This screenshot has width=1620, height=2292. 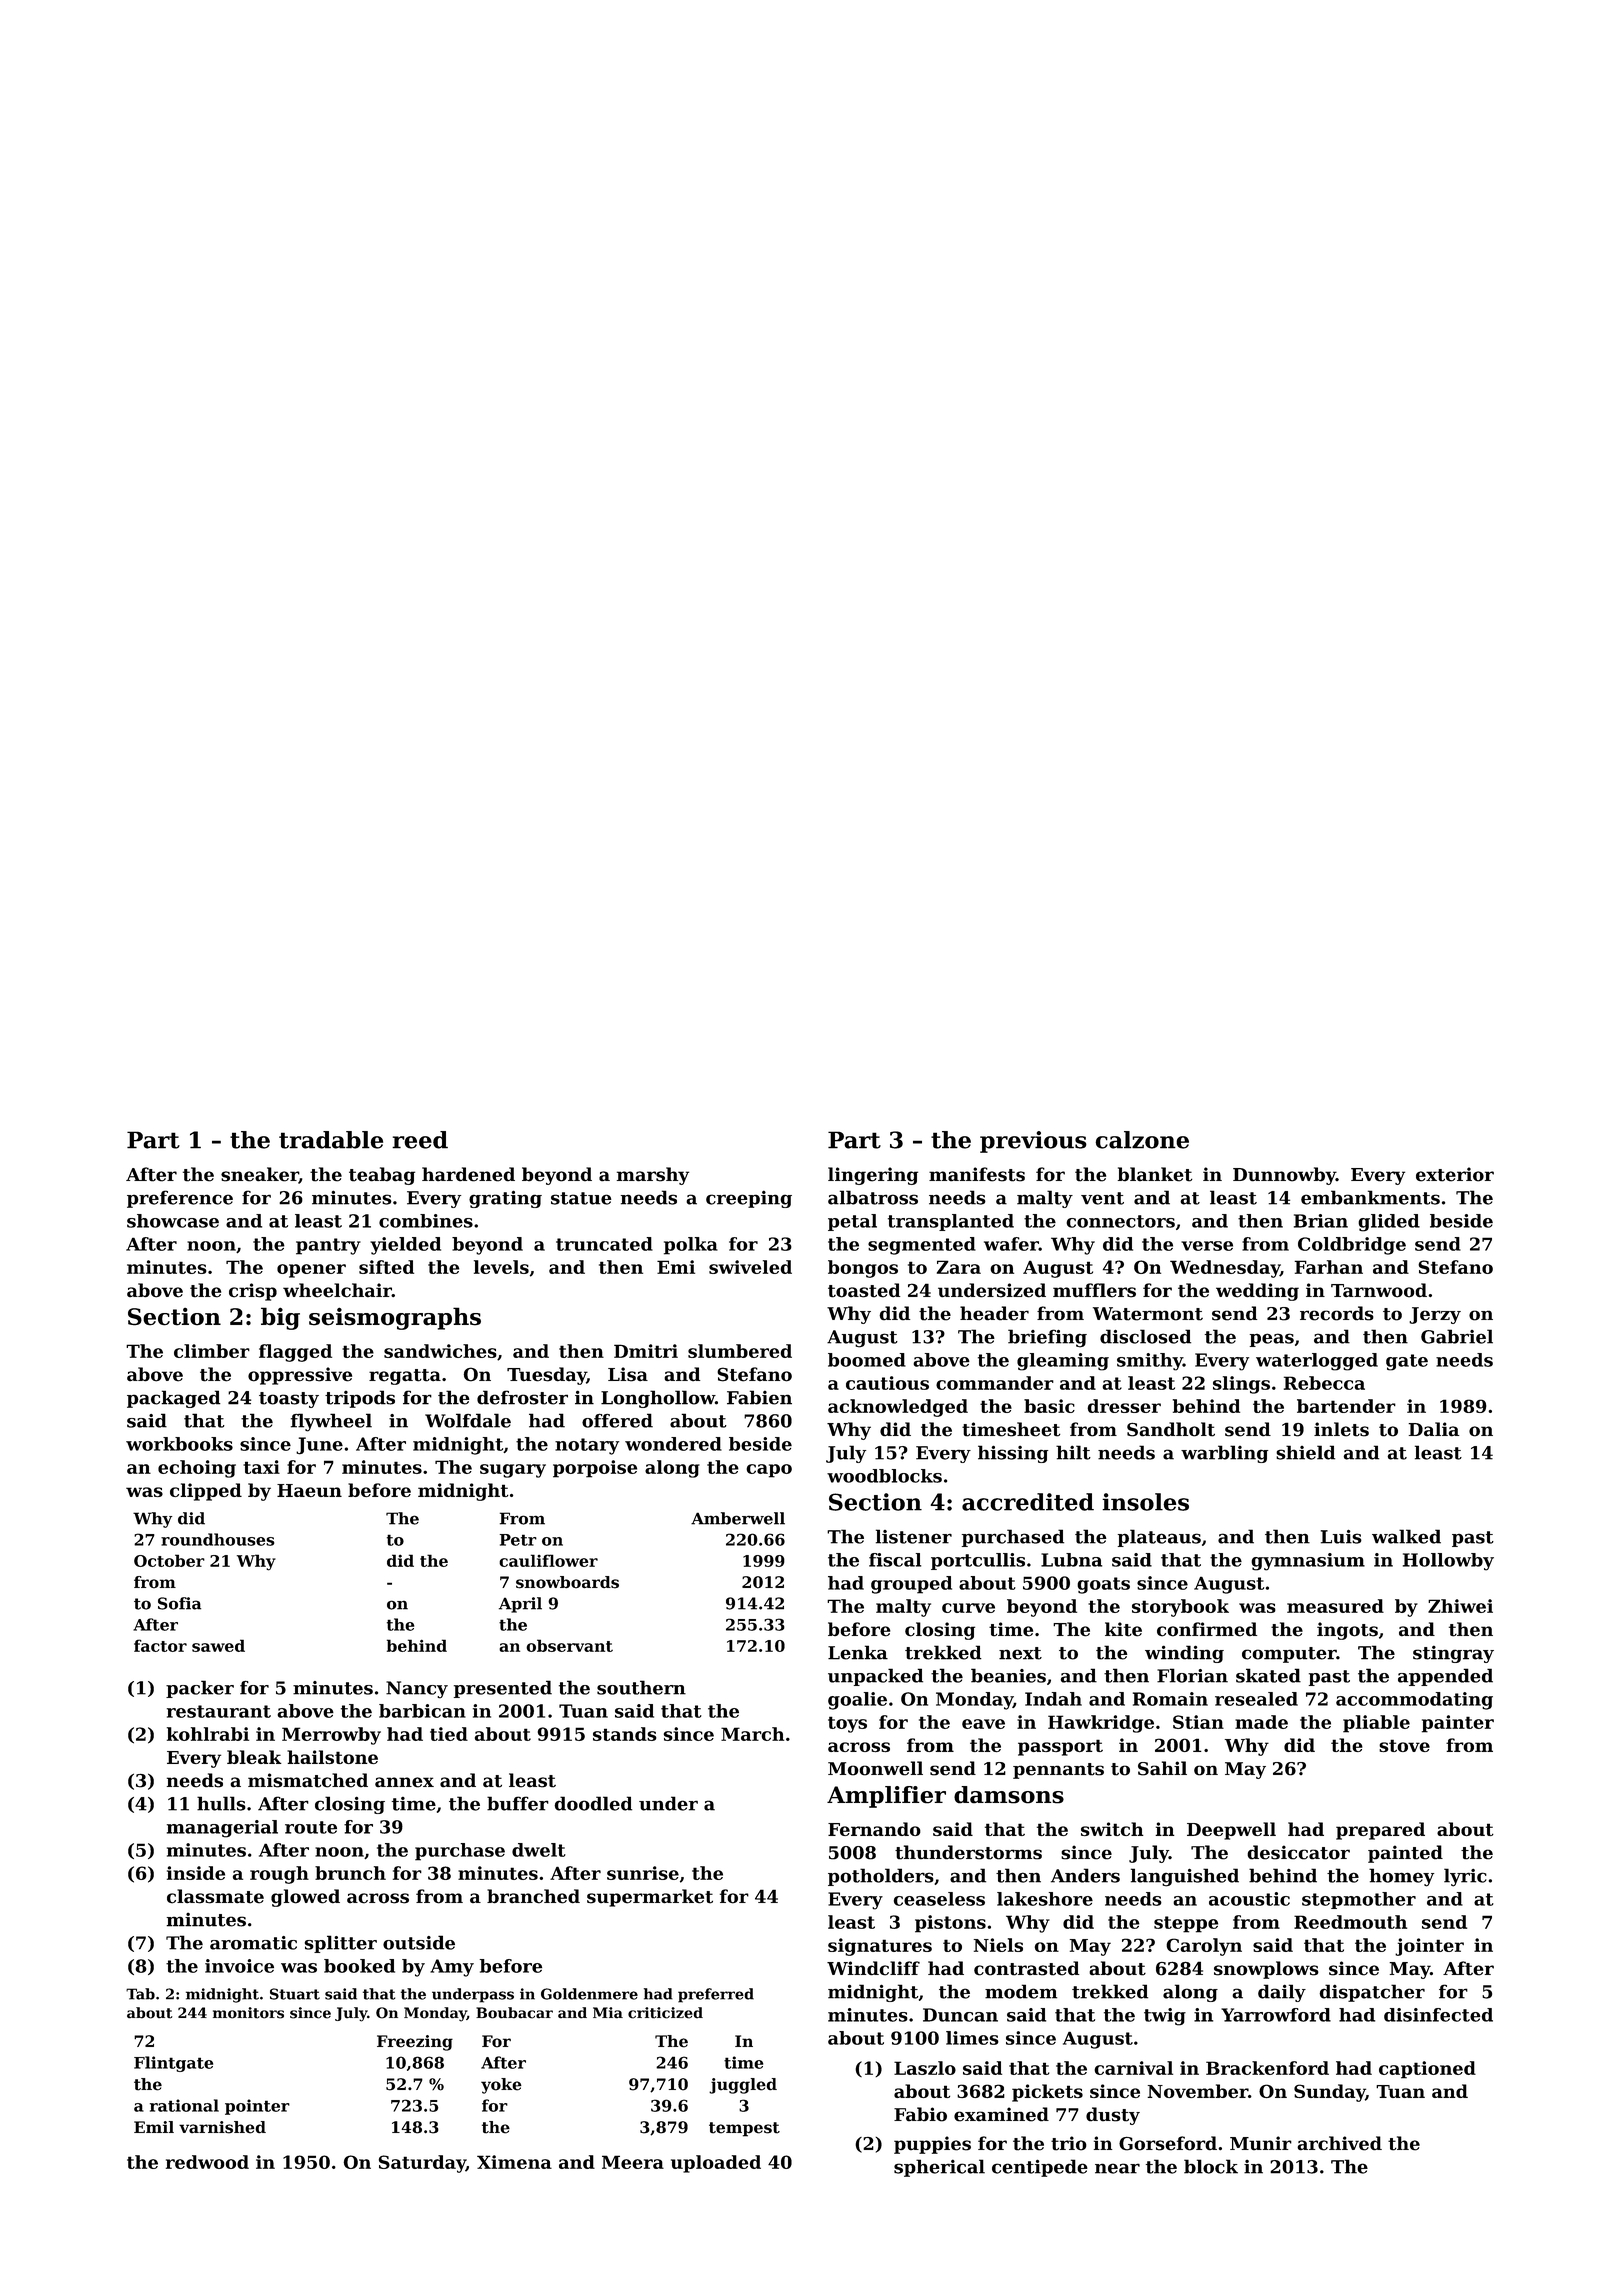 What do you see at coordinates (331, 1140) in the screenshot?
I see `tradable` at bounding box center [331, 1140].
